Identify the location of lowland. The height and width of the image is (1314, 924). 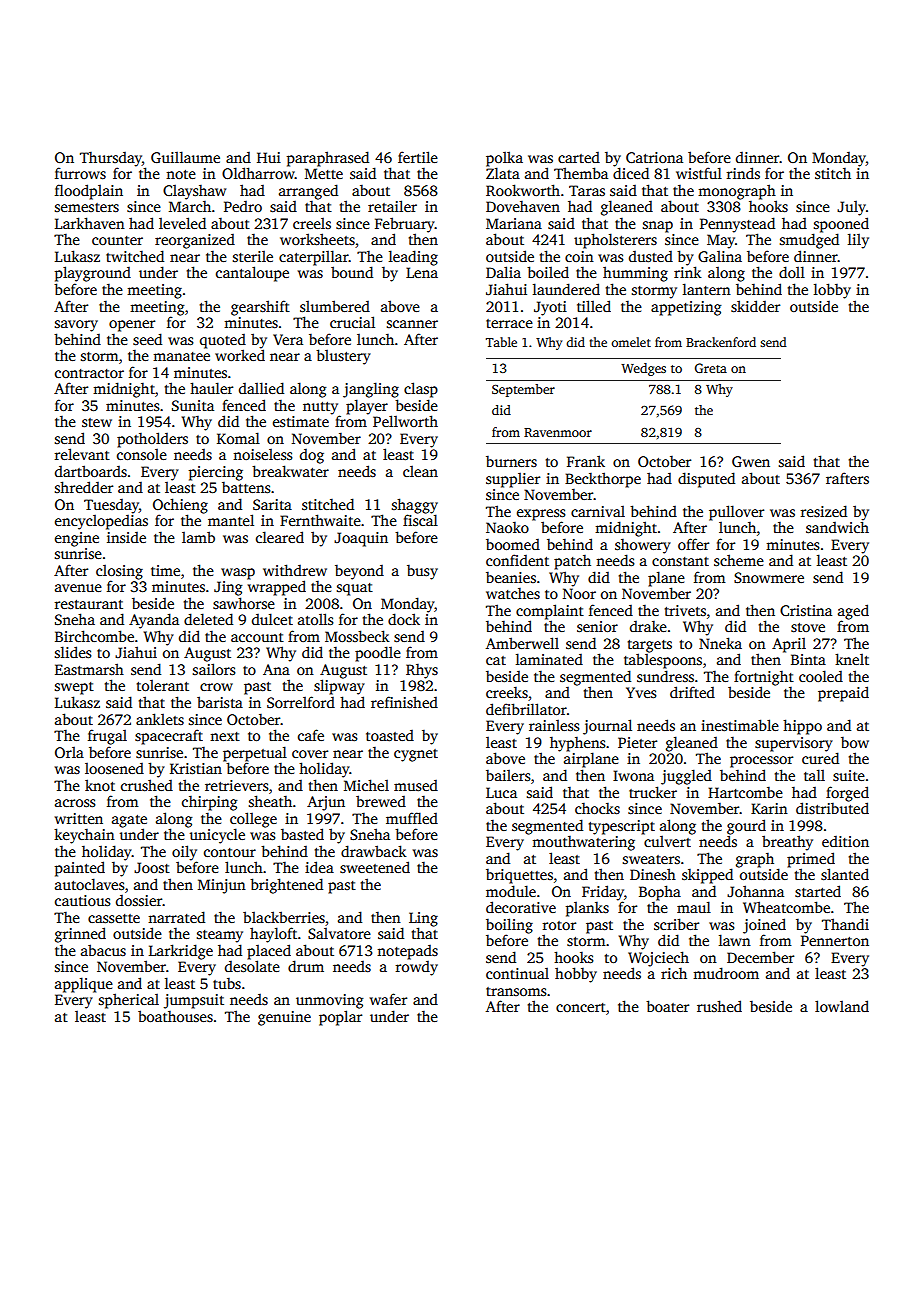
(842, 1006).
